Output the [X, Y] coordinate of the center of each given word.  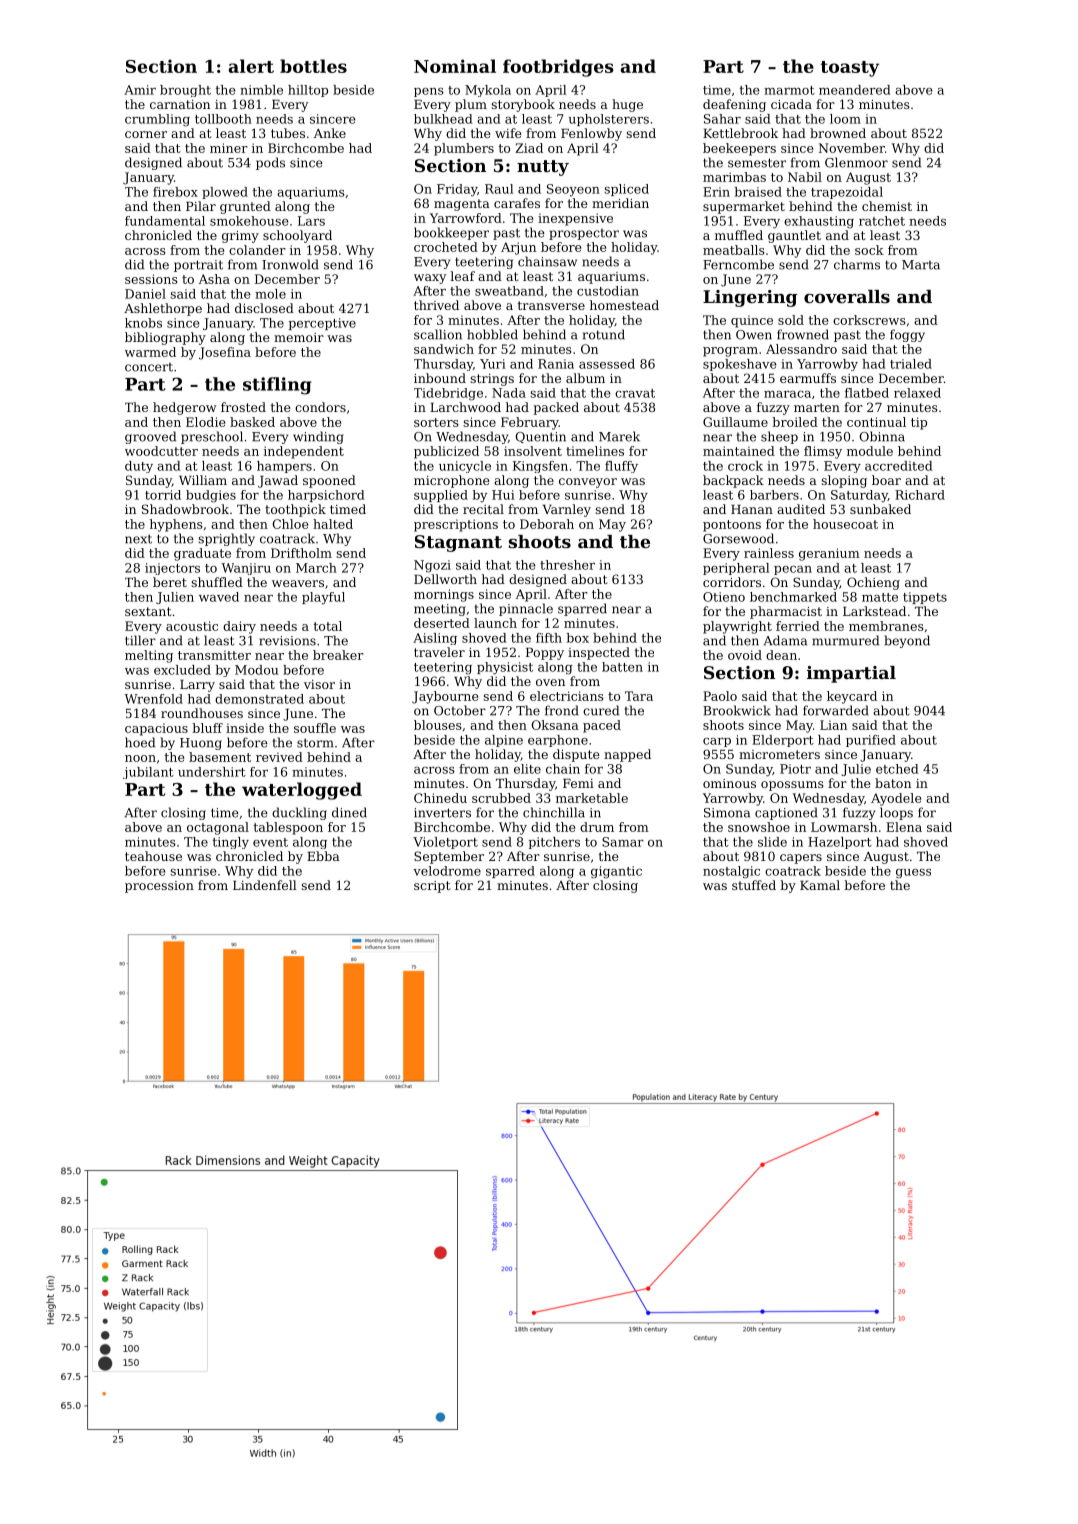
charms [857, 264]
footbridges [558, 68]
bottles [313, 66]
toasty [849, 69]
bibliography [165, 338]
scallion [438, 334]
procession [159, 887]
